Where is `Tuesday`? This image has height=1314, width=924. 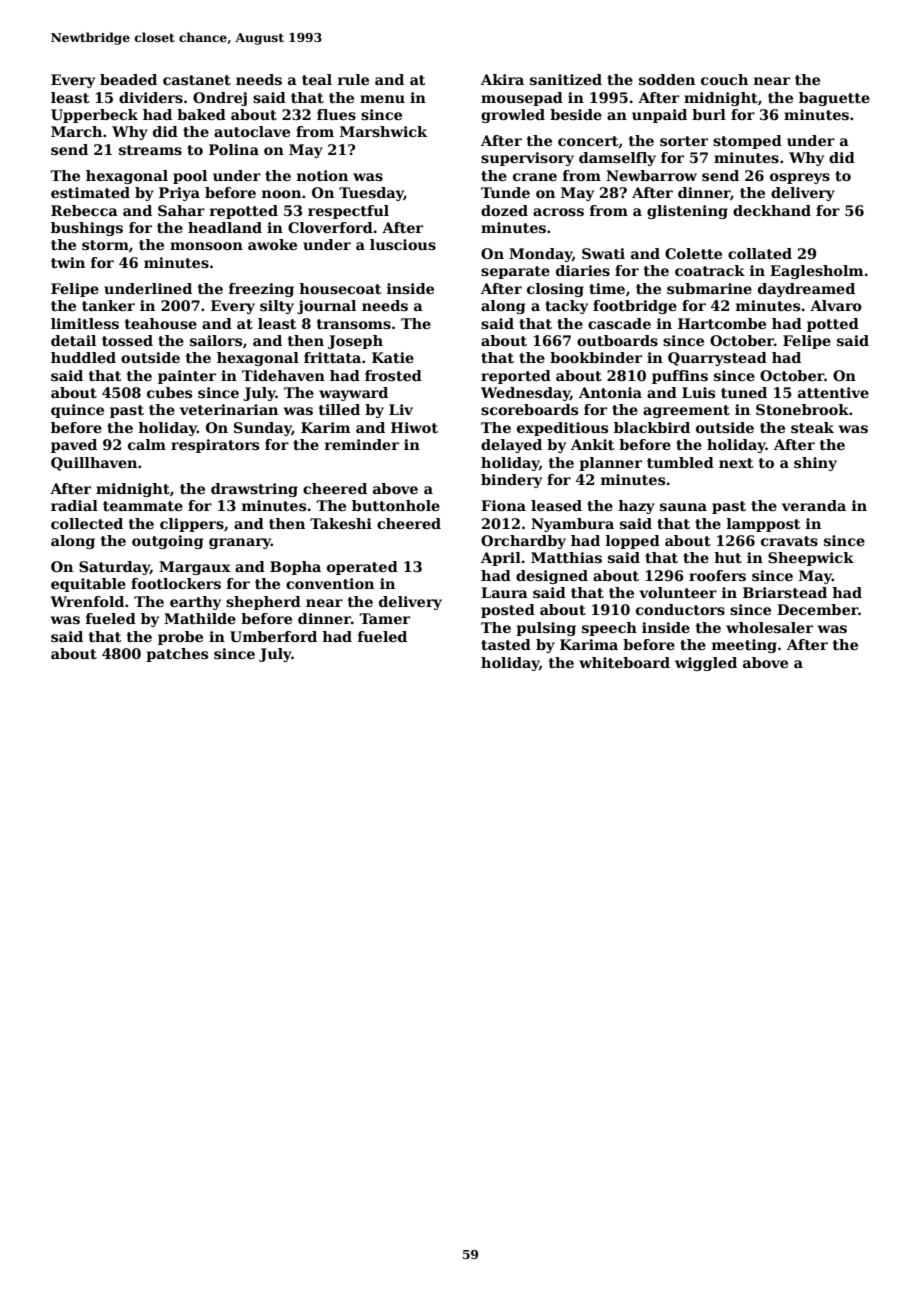
Tuesday is located at coordinates (371, 194).
